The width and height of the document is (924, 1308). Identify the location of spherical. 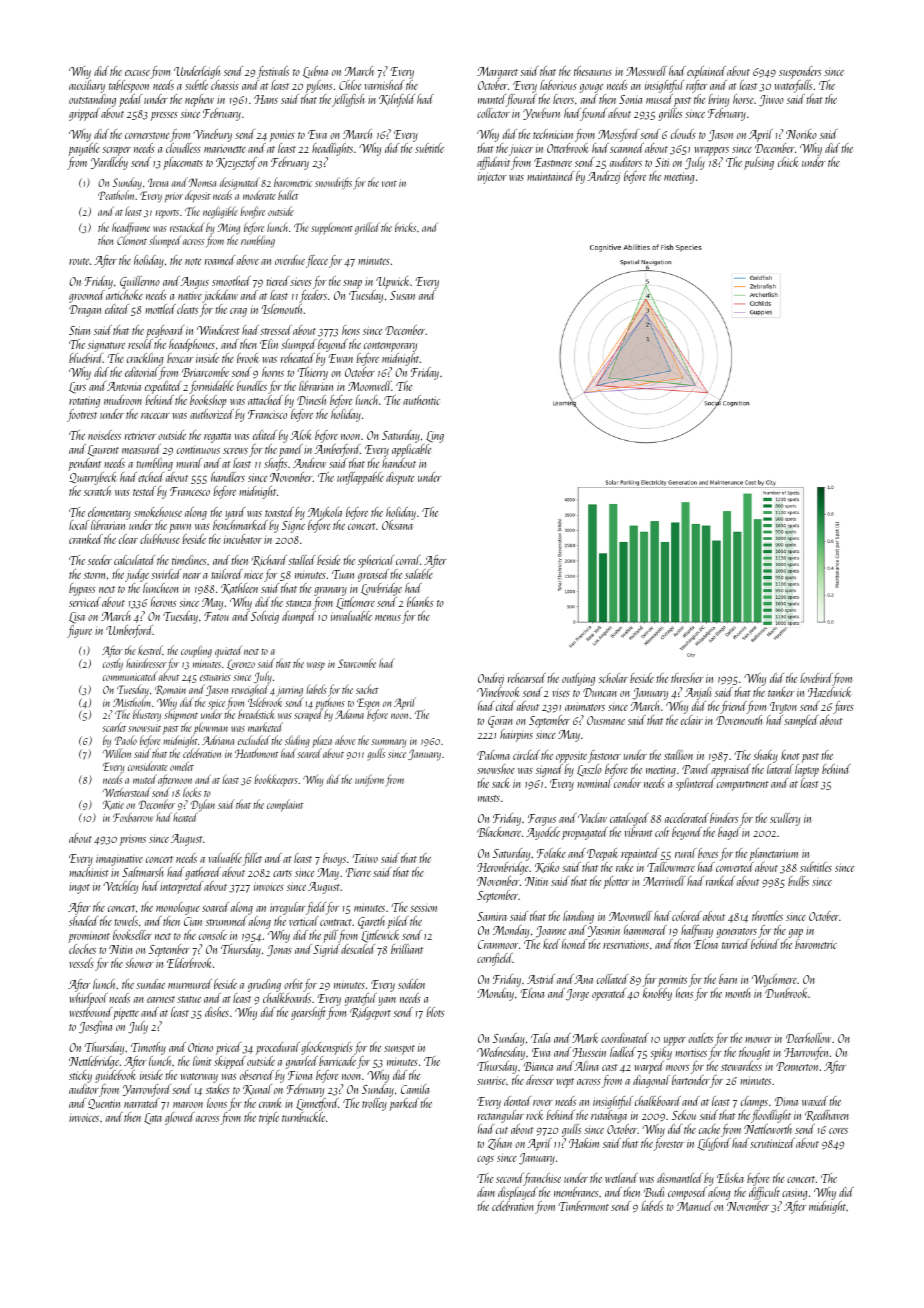
(376, 561).
